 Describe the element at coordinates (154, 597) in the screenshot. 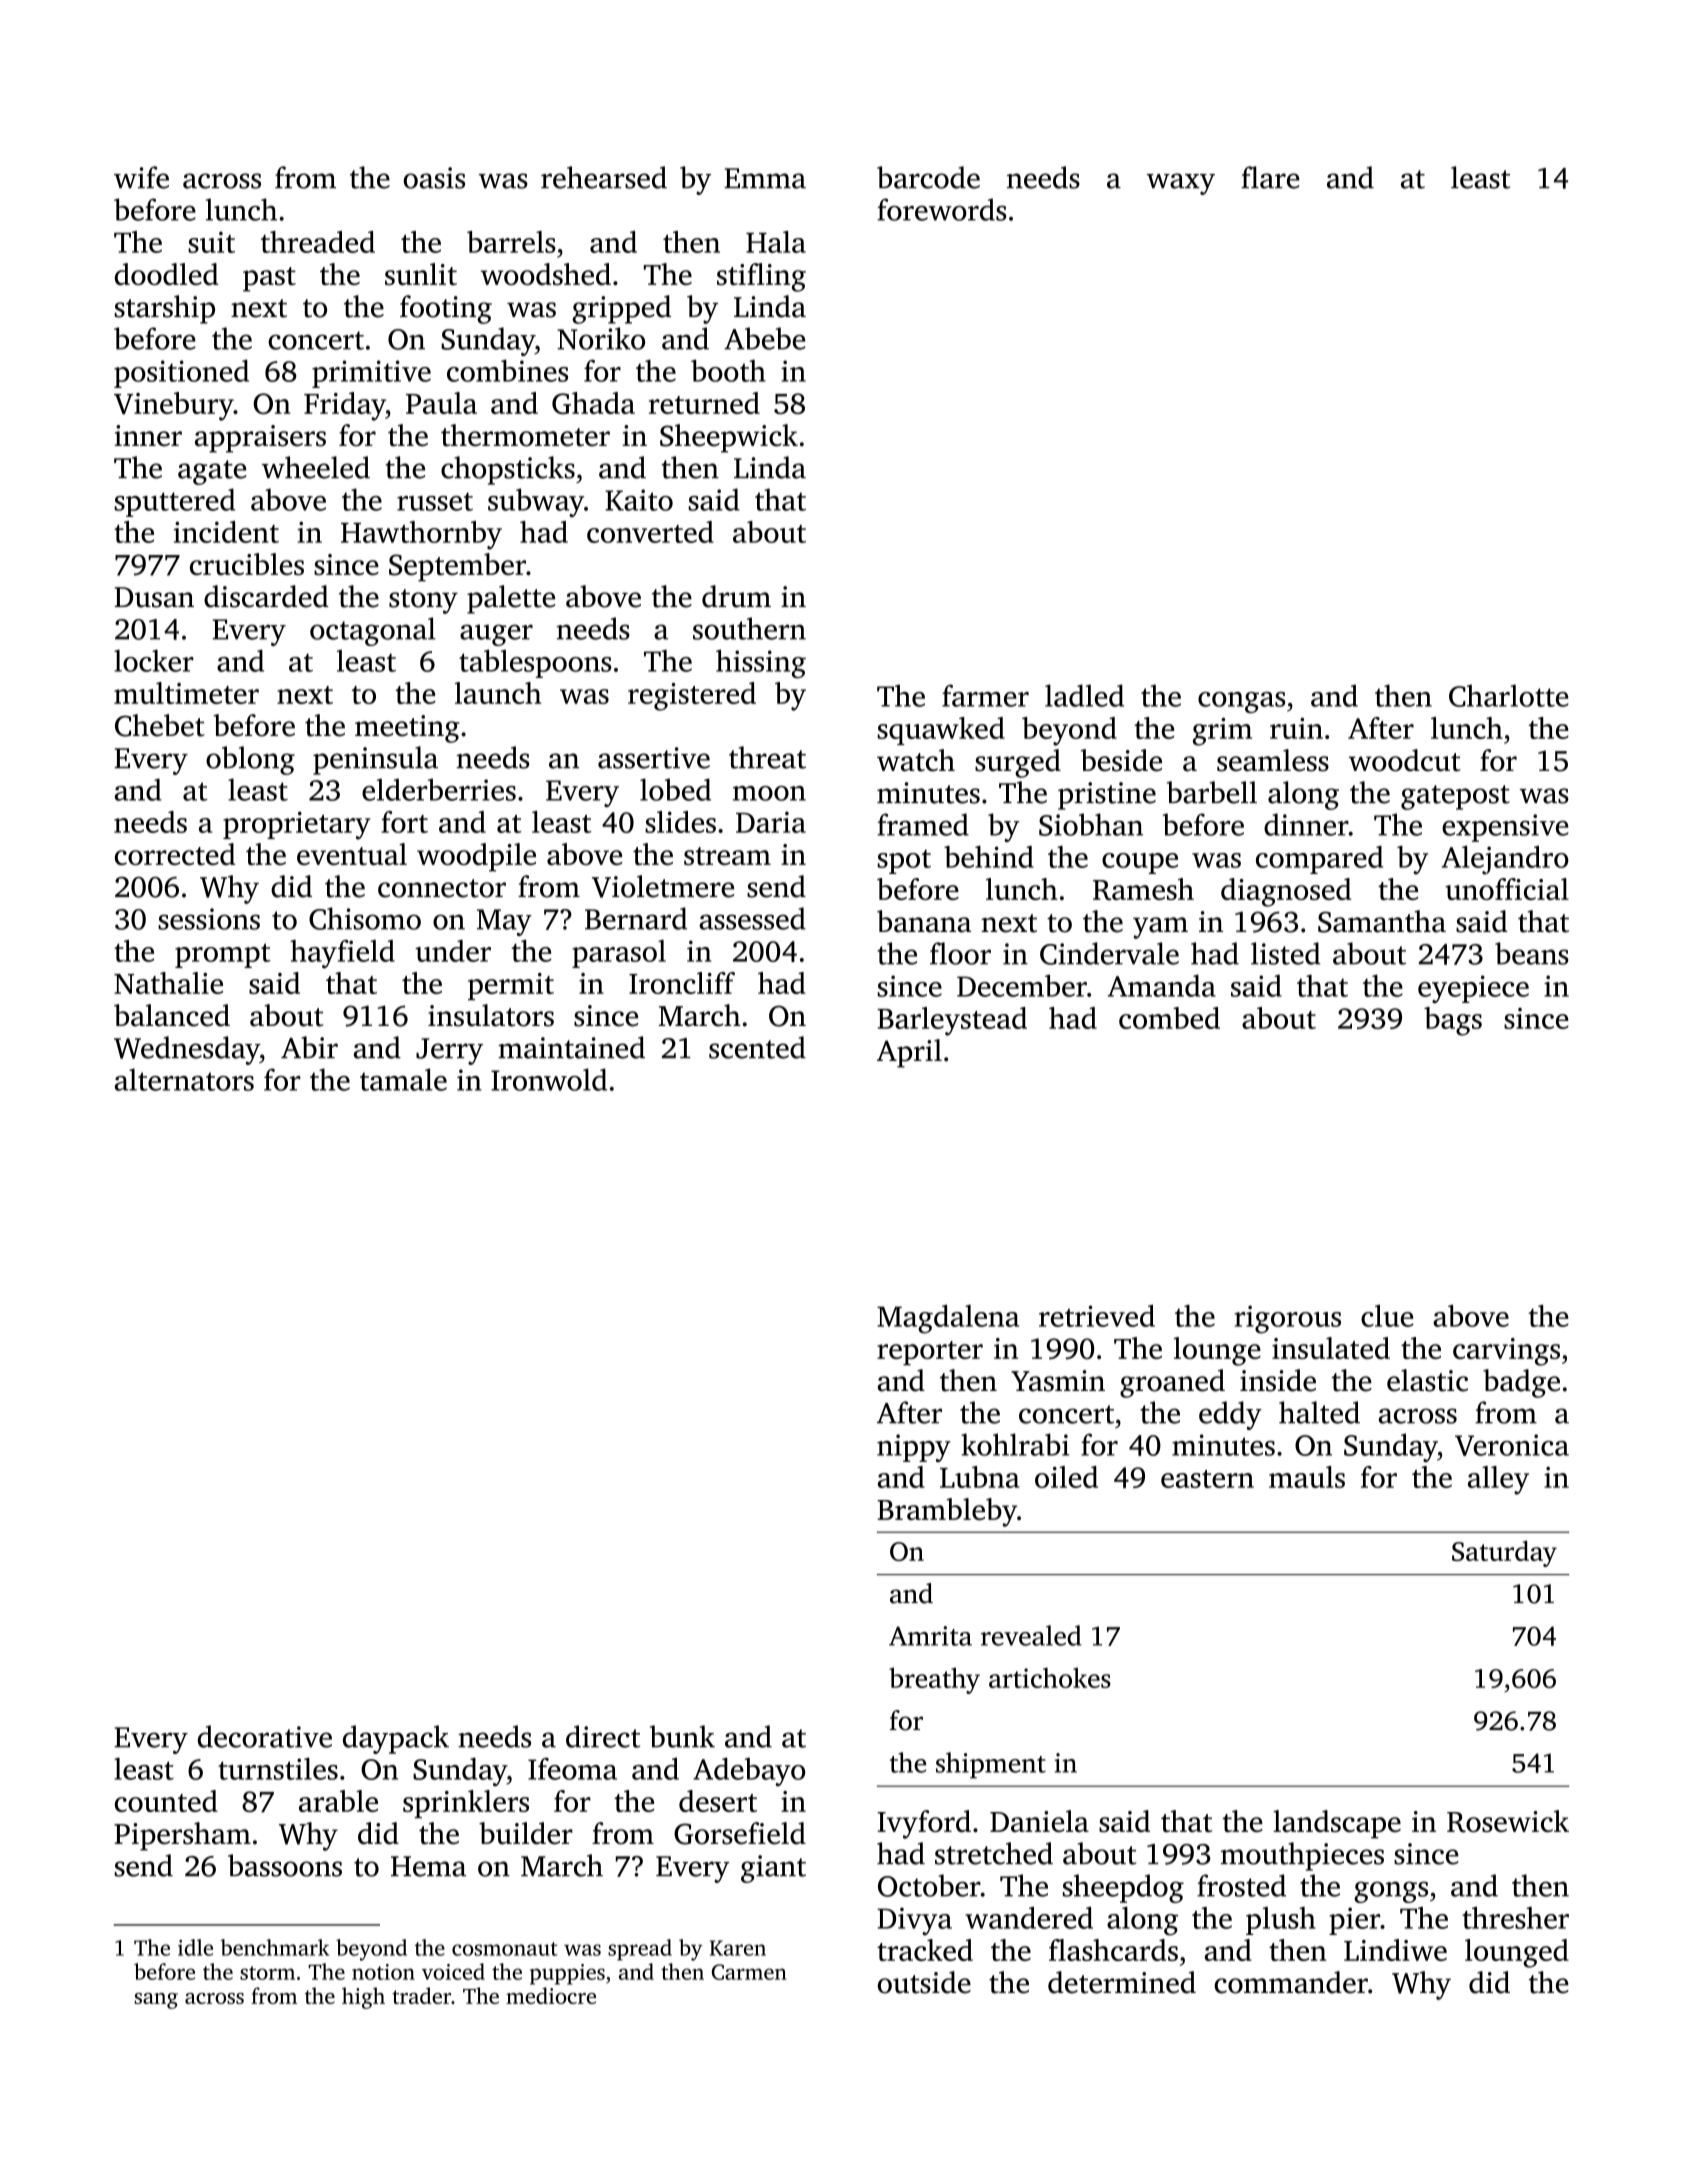

I see `Dusan` at that location.
